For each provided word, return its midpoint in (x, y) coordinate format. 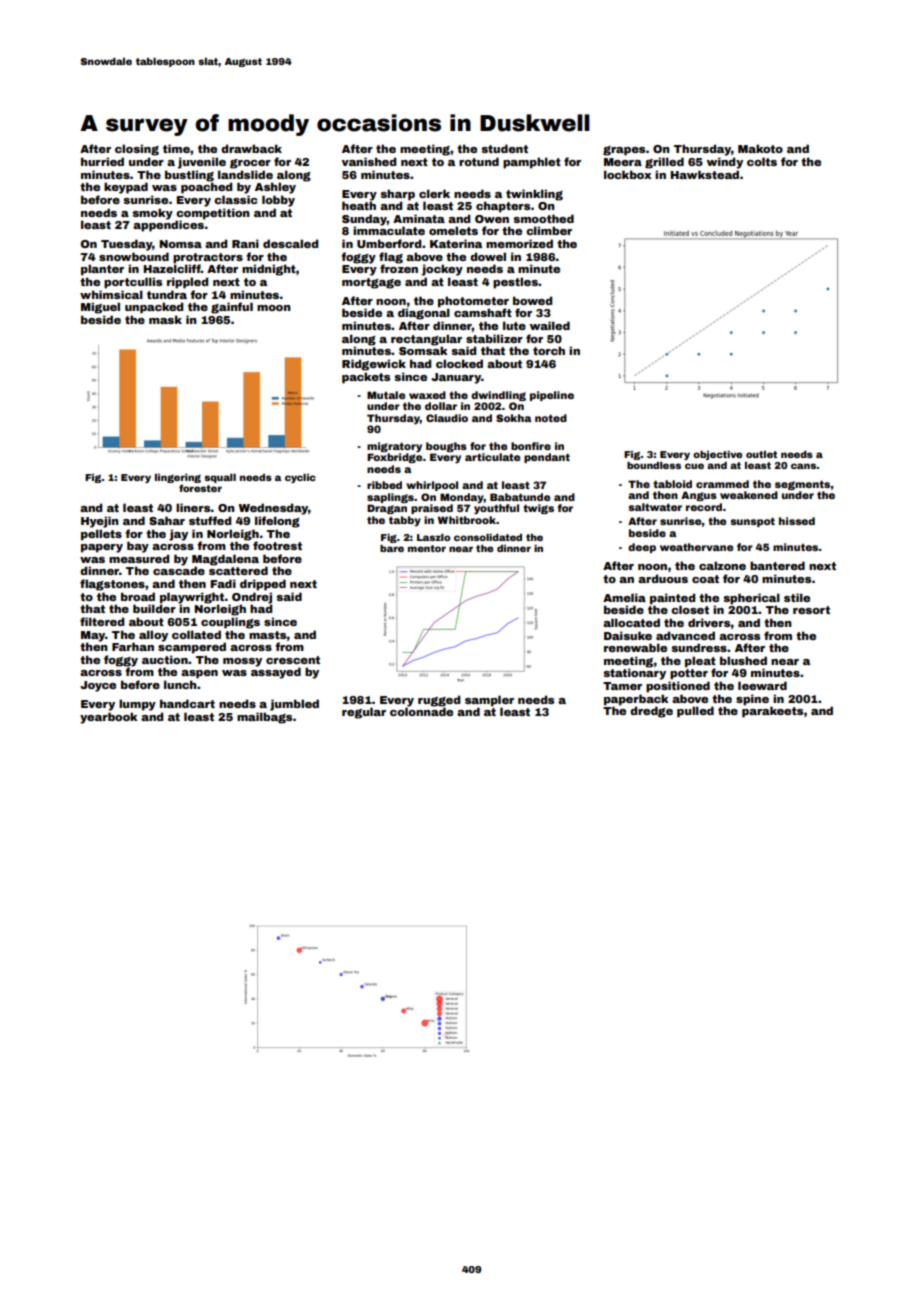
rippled (187, 283)
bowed (532, 300)
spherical (751, 599)
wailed (550, 325)
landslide (245, 174)
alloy (153, 636)
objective (717, 455)
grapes (624, 151)
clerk (434, 193)
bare (392, 548)
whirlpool (432, 486)
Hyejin (100, 522)
